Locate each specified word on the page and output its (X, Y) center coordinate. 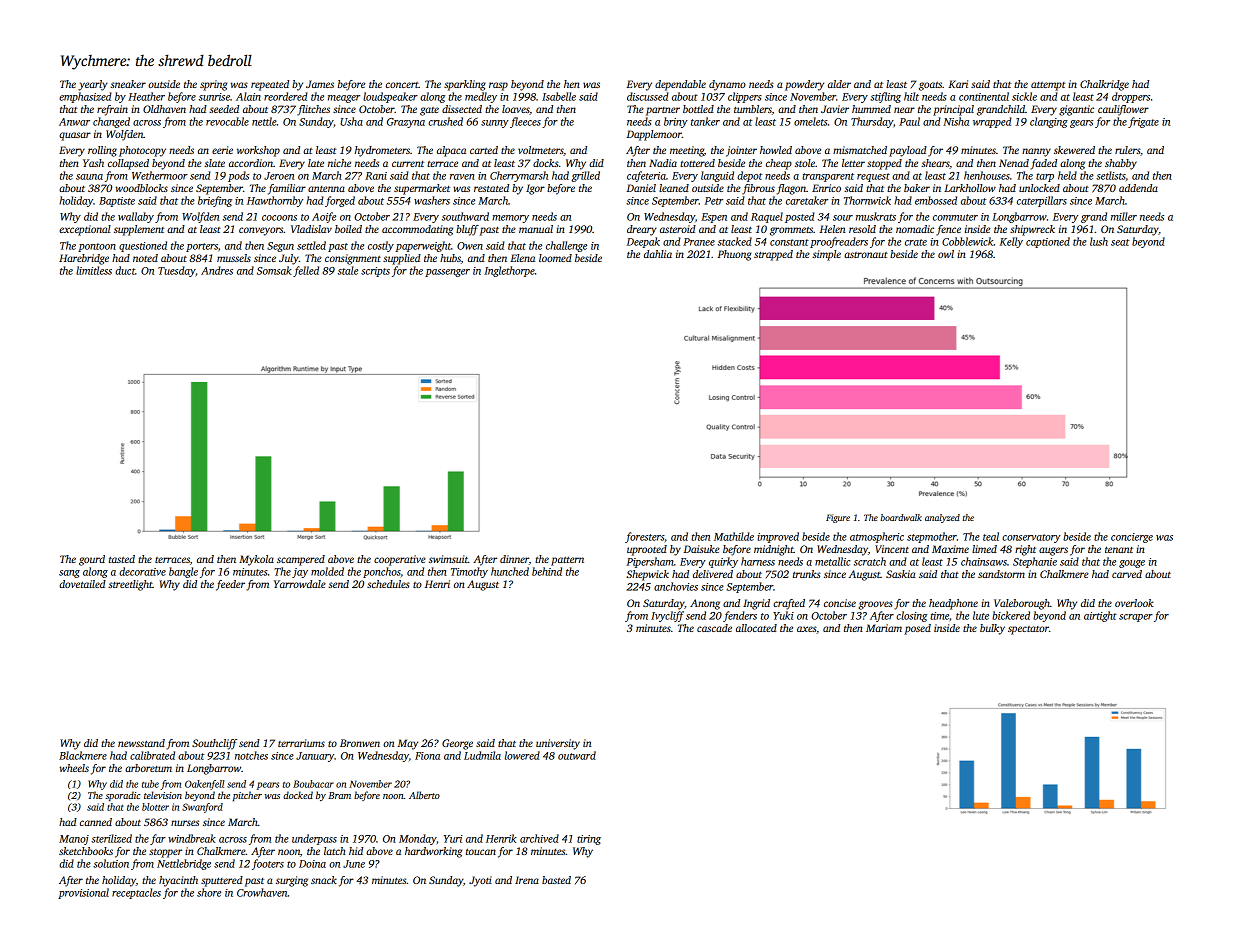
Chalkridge (1104, 85)
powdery (804, 85)
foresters (644, 537)
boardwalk (901, 517)
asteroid (678, 229)
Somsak (274, 270)
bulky (992, 629)
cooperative (400, 560)
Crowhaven (262, 892)
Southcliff (214, 744)
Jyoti (480, 881)
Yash (93, 163)
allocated (756, 628)
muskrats (876, 216)
